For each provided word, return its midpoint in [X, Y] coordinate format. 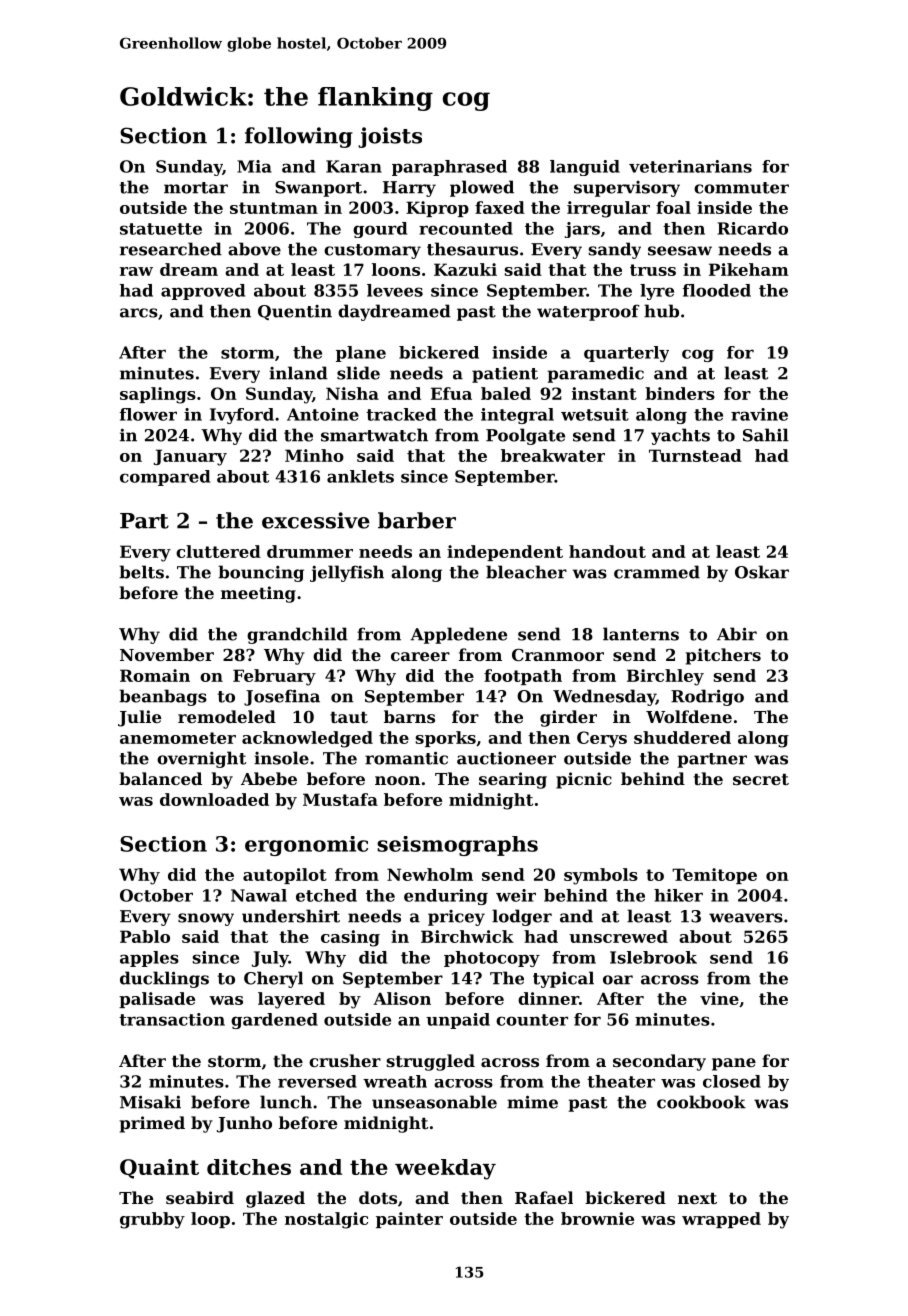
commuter [741, 188]
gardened [274, 1021]
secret [761, 779]
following [299, 137]
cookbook [701, 1102]
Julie [139, 718]
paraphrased [449, 168]
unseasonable [434, 1102]
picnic [584, 780]
